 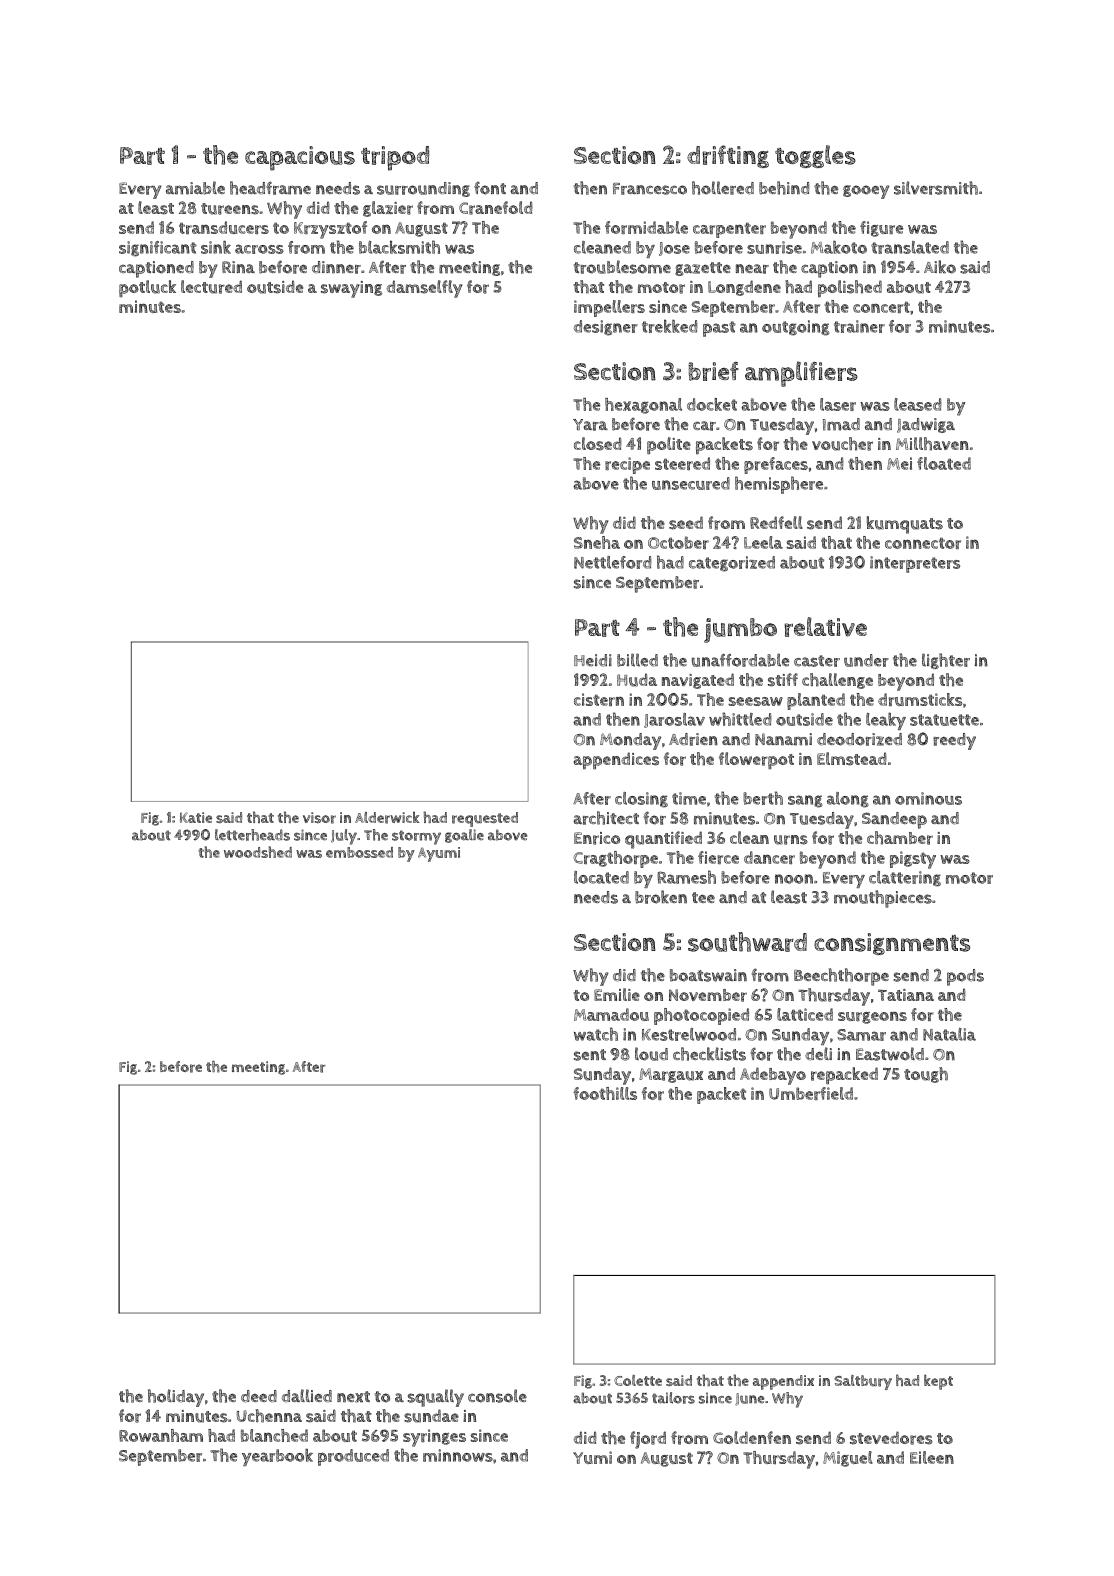 I want to click on relative, so click(x=825, y=627).
